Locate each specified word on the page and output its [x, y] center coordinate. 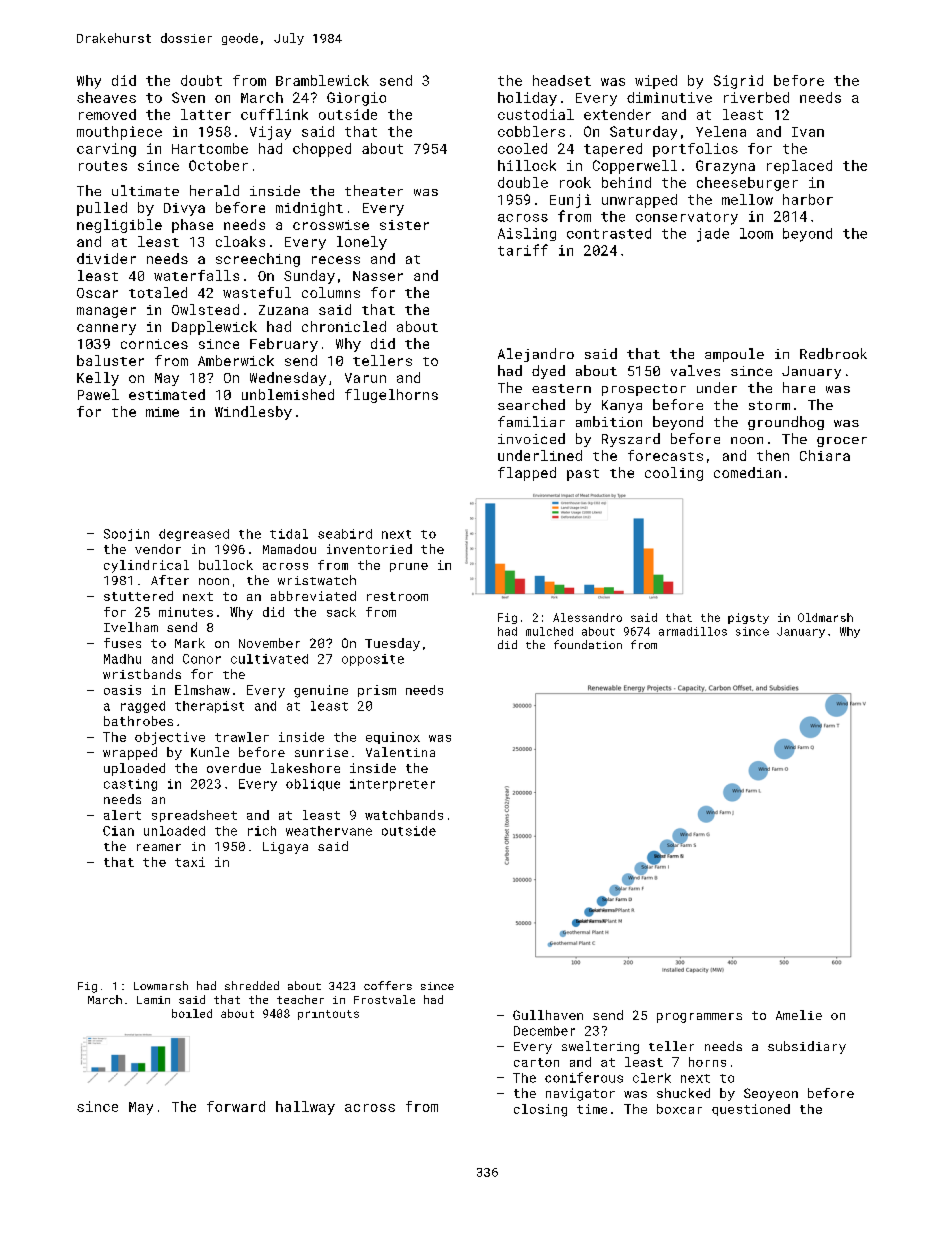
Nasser [378, 276]
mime [162, 412]
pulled [102, 209]
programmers [699, 1018]
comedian [747, 472]
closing [540, 1110]
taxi [190, 862]
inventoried [369, 549]
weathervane [329, 831]
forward [236, 1106]
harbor [808, 199]
